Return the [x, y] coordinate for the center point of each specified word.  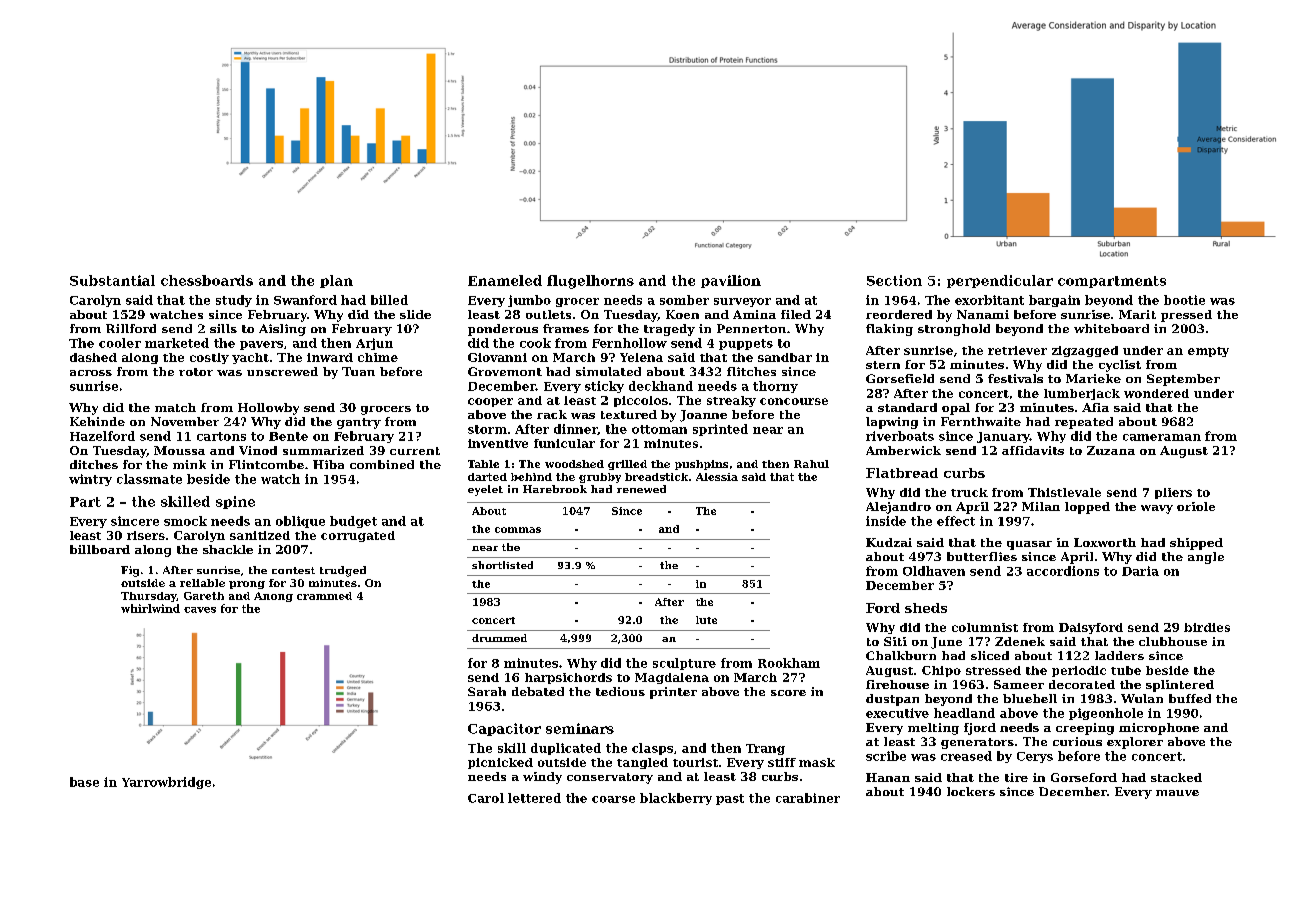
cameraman [1162, 437]
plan [336, 281]
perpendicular [1000, 281]
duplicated [566, 749]
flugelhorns [590, 282]
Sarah [487, 691]
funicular [564, 443]
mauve [1177, 793]
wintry [90, 480]
